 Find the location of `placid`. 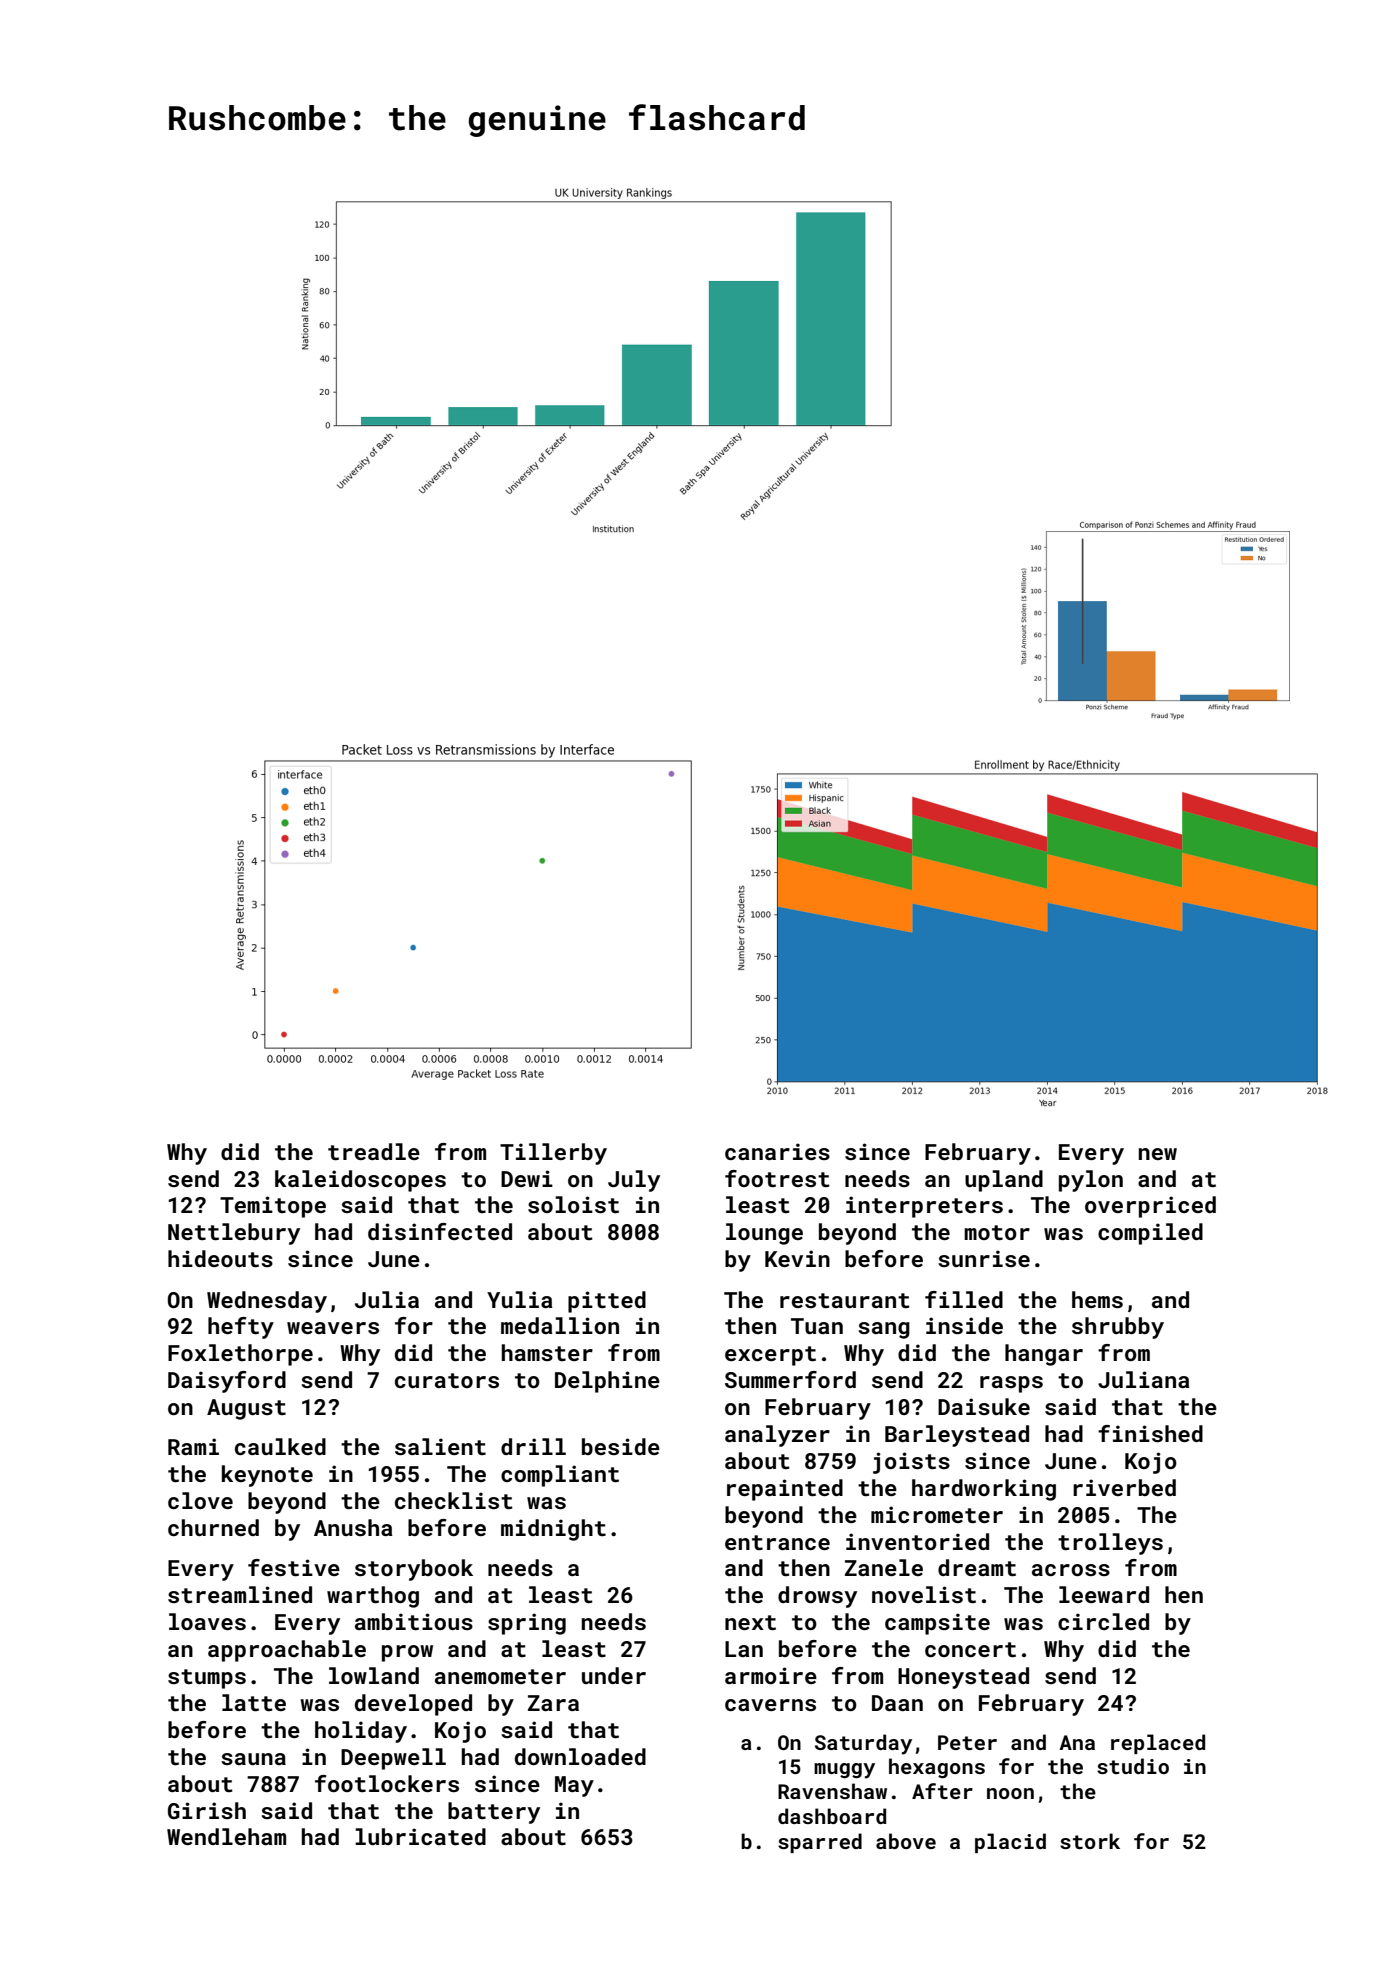

placid is located at coordinates (1010, 1843).
